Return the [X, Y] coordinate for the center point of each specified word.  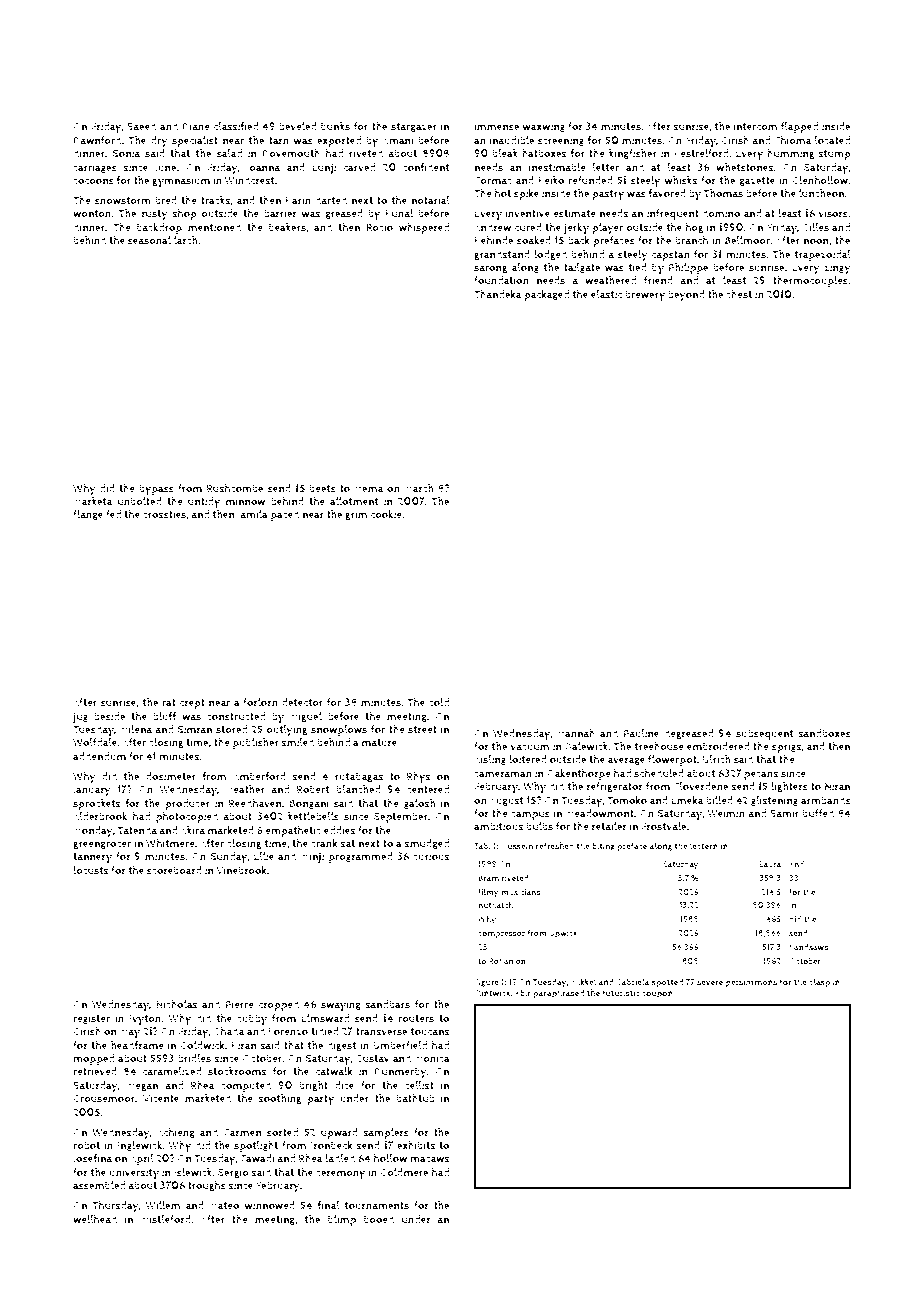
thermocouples [810, 281]
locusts [91, 870]
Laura [770, 864]
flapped [799, 127]
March [419, 488]
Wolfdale [95, 742]
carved [359, 167]
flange [88, 515]
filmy [488, 893]
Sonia [126, 153]
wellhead [95, 1219]
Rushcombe [235, 488]
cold [439, 702]
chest [739, 294]
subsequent [764, 734]
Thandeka [498, 294]
